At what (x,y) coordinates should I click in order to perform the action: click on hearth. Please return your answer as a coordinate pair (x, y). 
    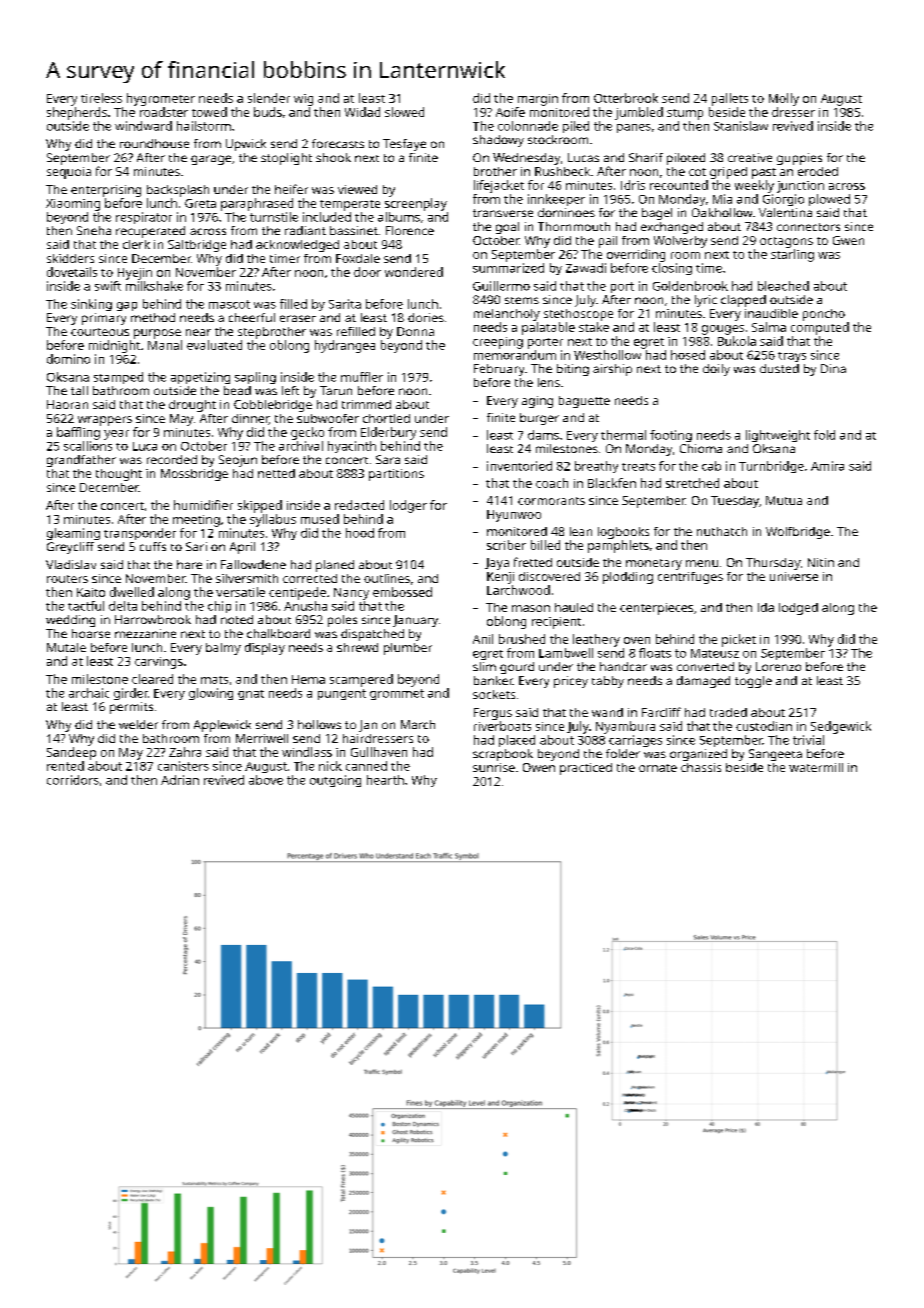
    Looking at the image, I should click on (385, 780).
